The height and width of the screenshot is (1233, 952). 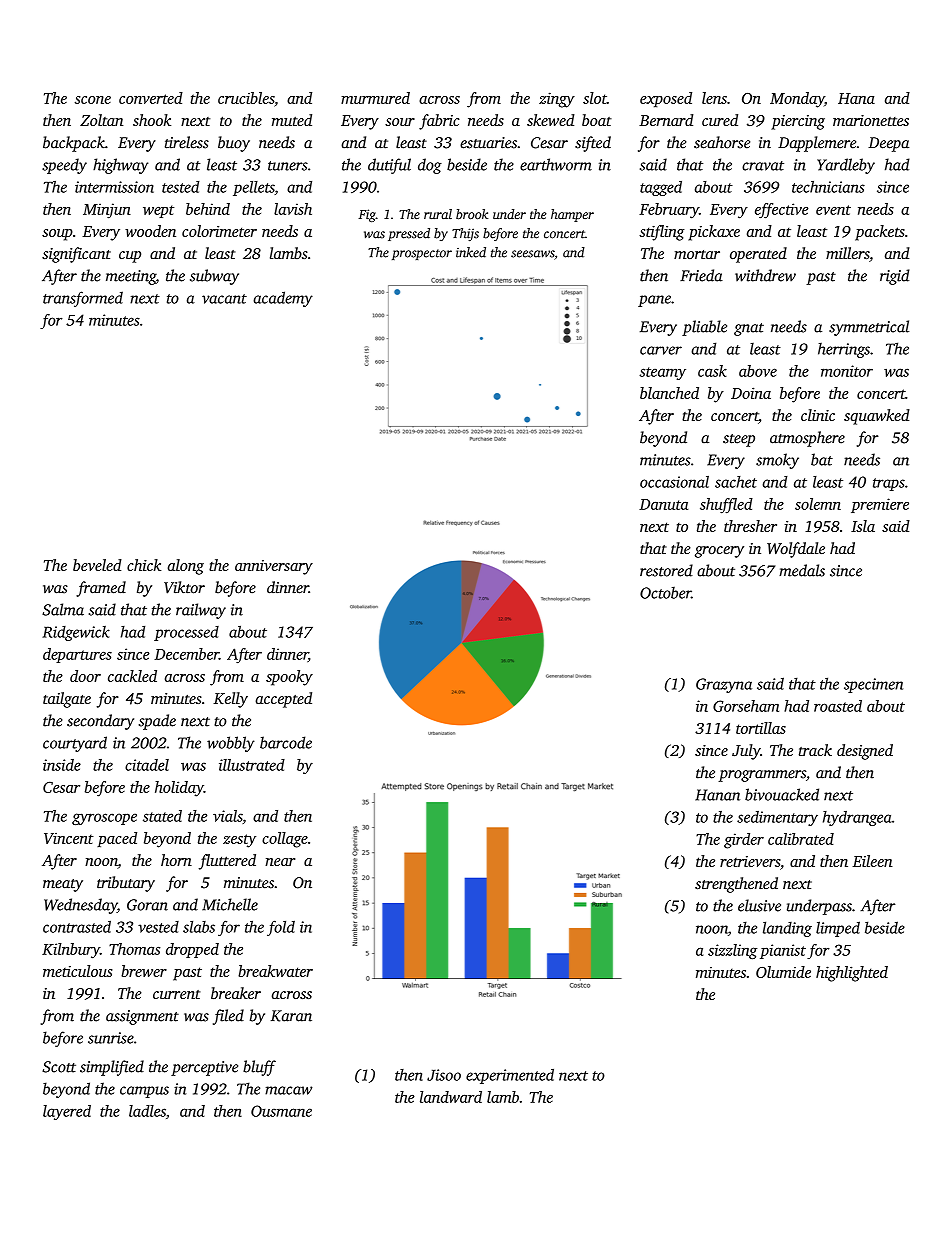 What do you see at coordinates (283, 299) in the screenshot?
I see `academy` at bounding box center [283, 299].
